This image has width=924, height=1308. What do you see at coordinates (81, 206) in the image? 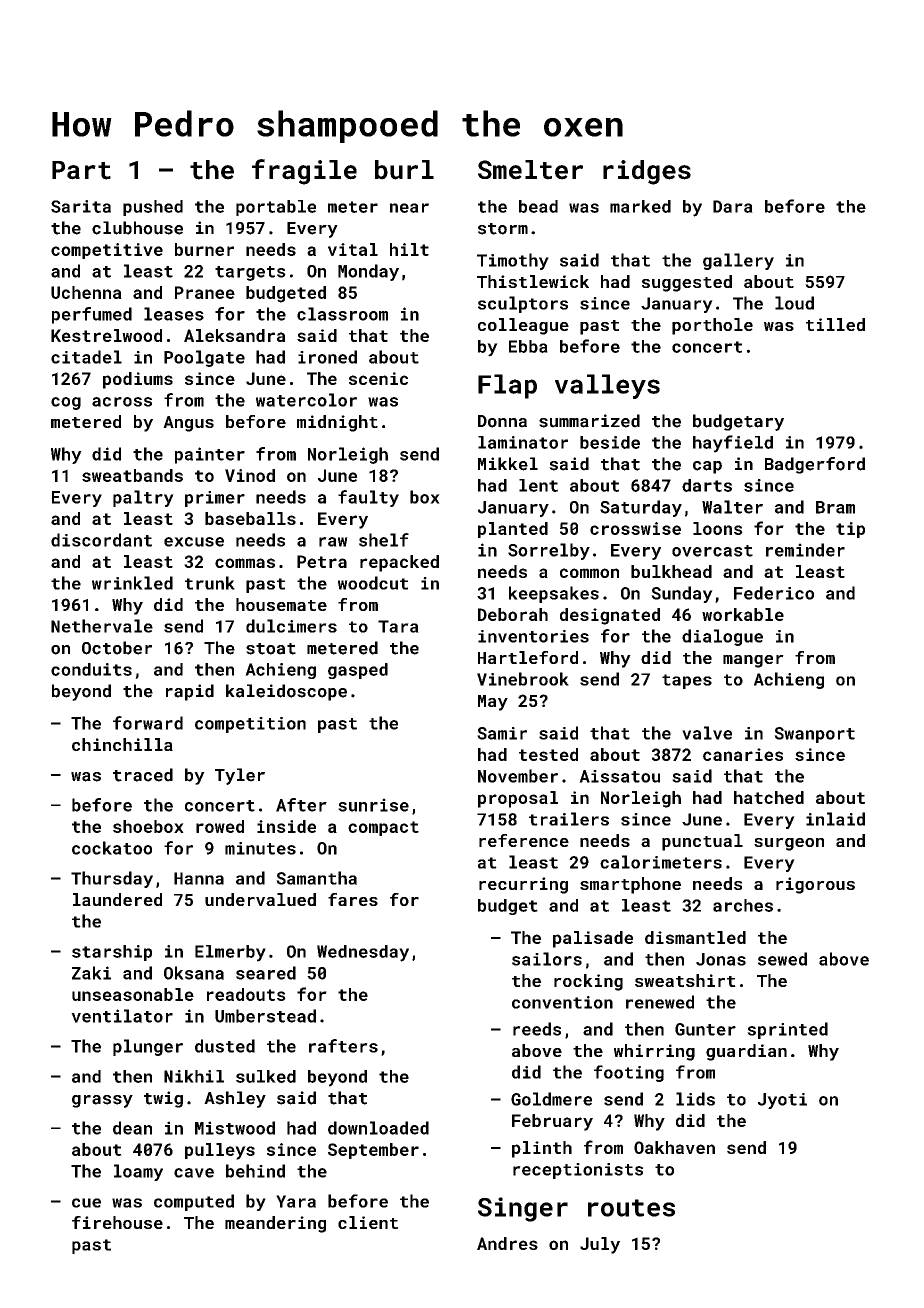
I see `Sarita` at bounding box center [81, 206].
